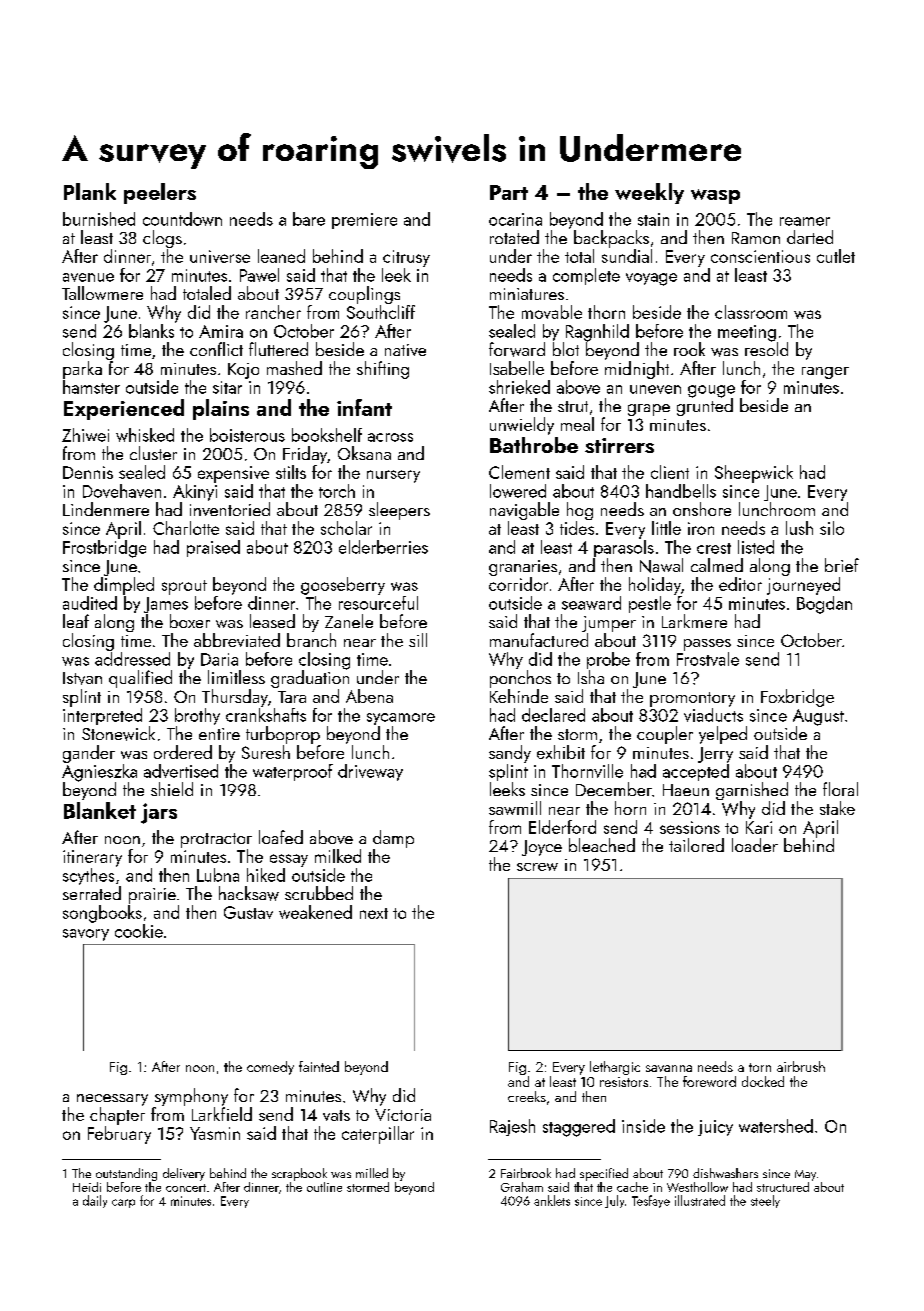  What do you see at coordinates (805, 221) in the screenshot?
I see `reamer` at bounding box center [805, 221].
